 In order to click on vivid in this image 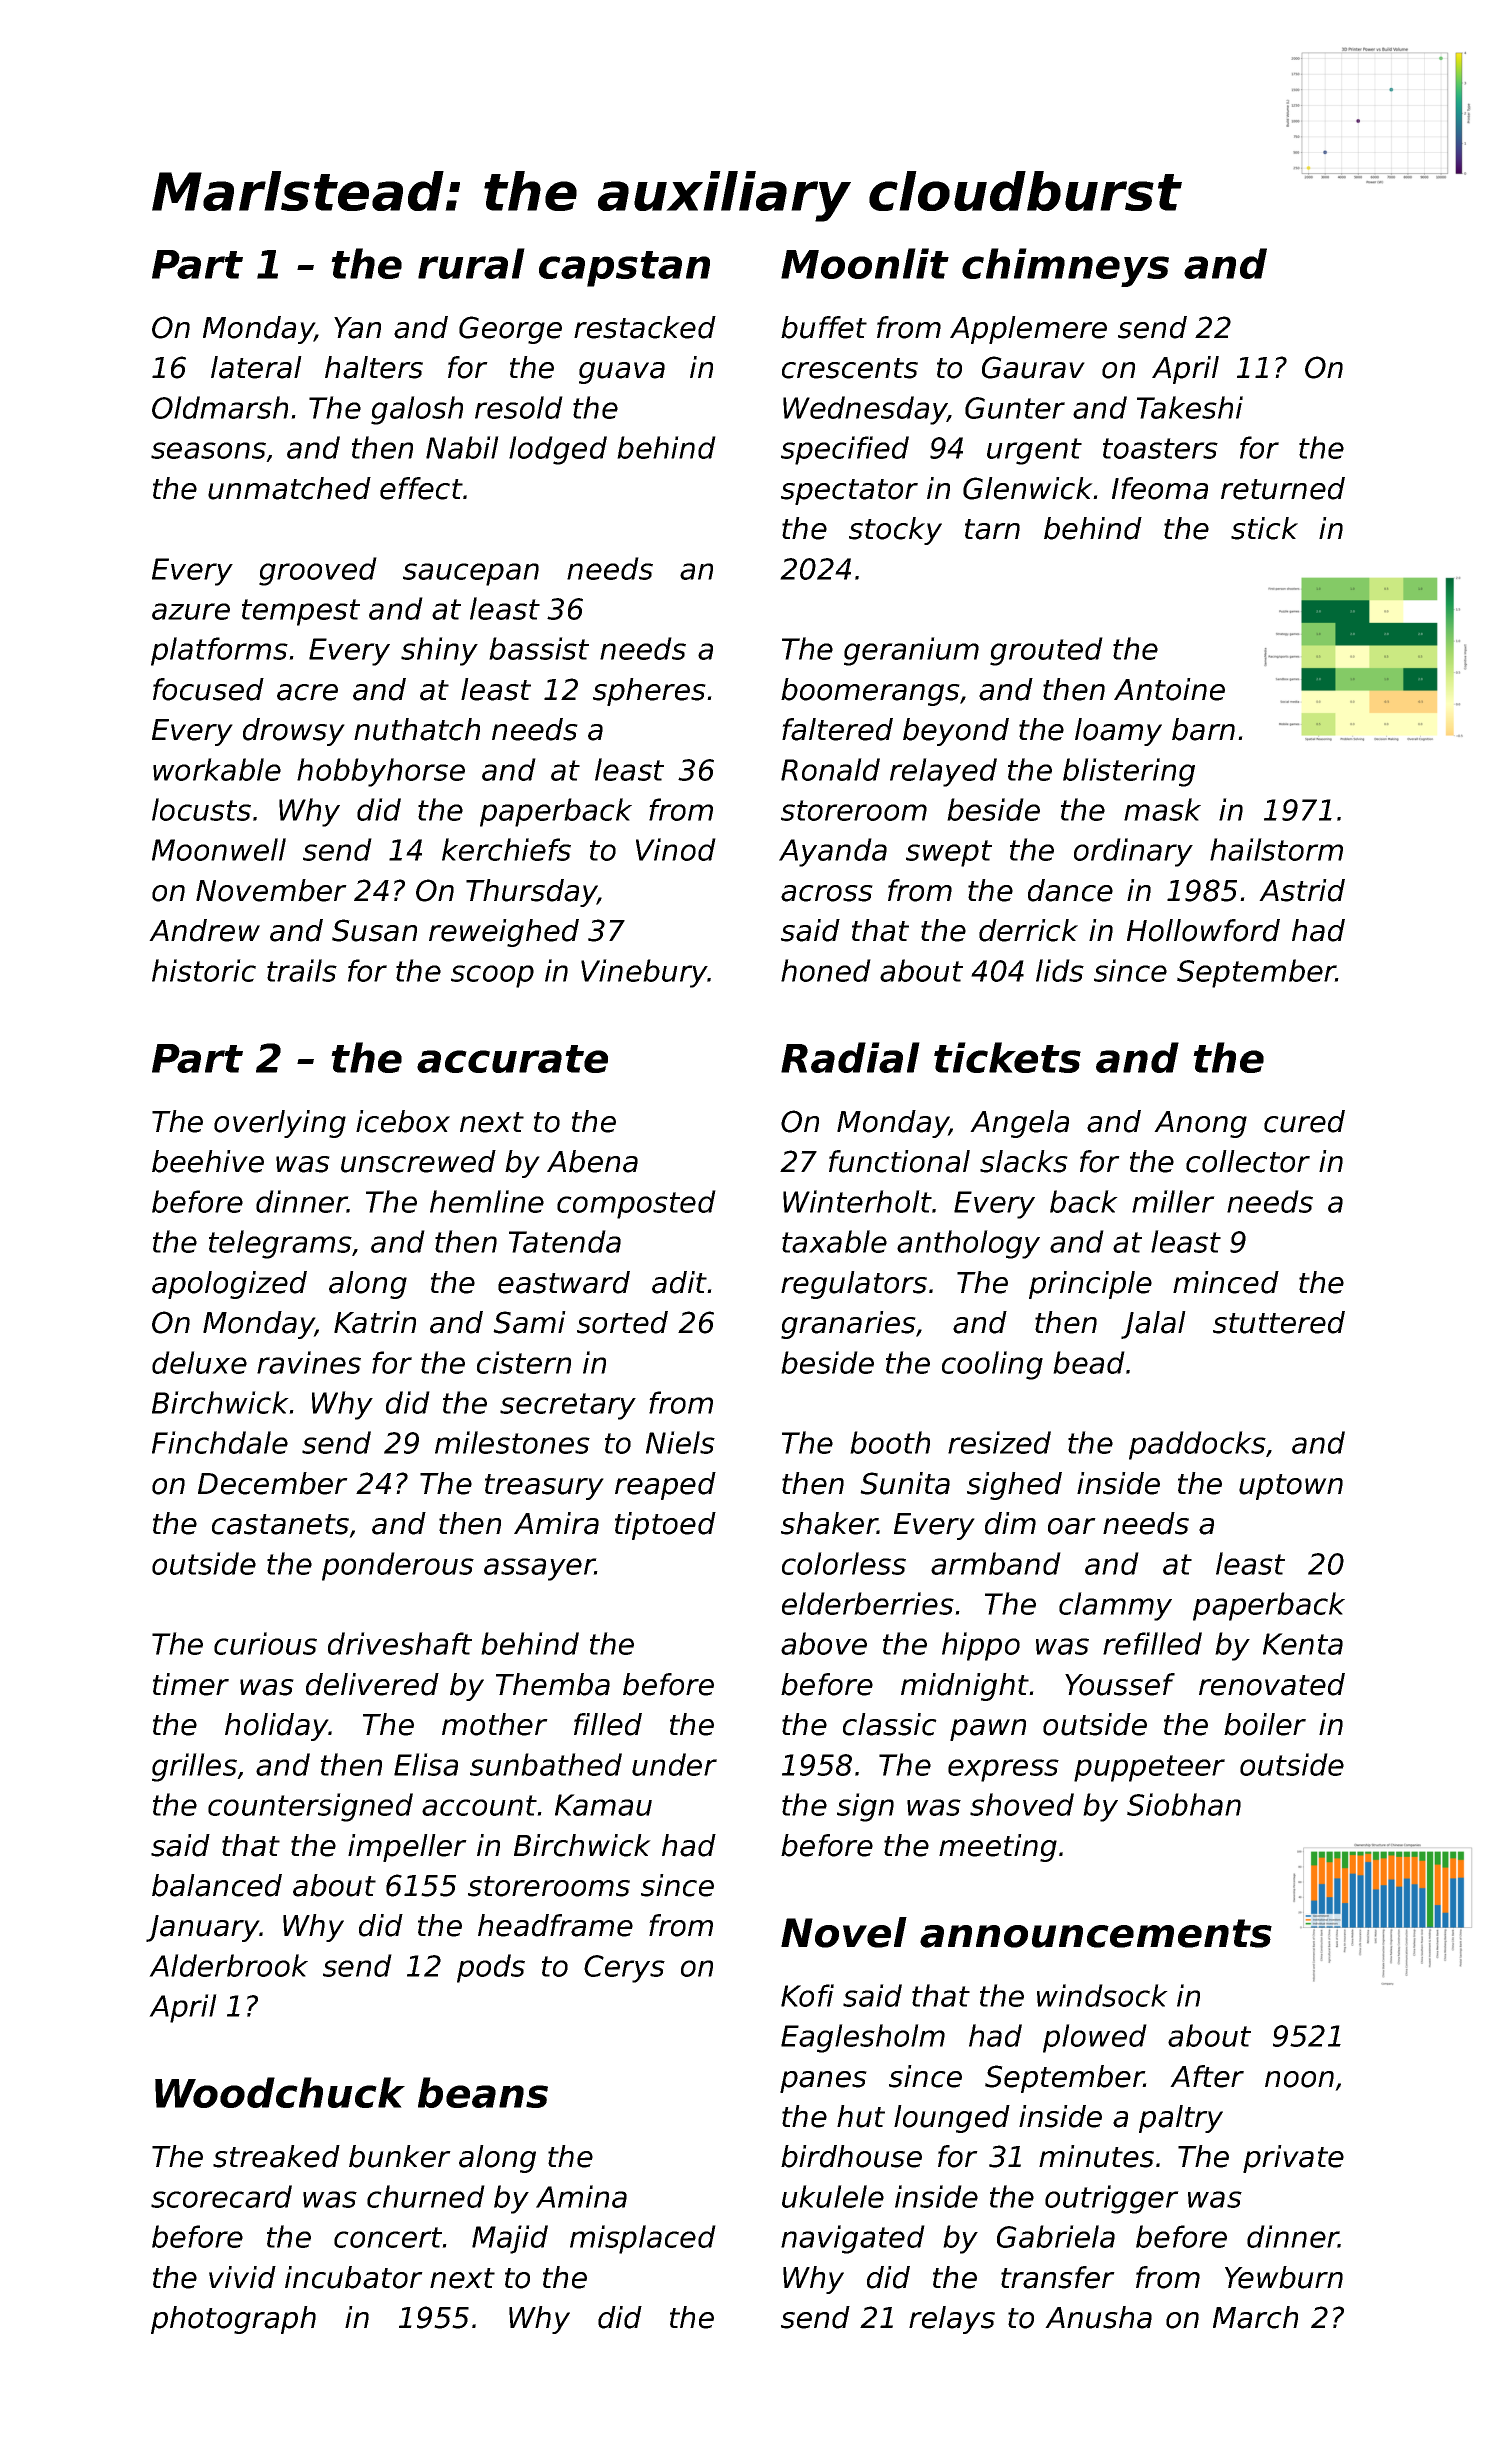, I will do `click(242, 2277)`.
